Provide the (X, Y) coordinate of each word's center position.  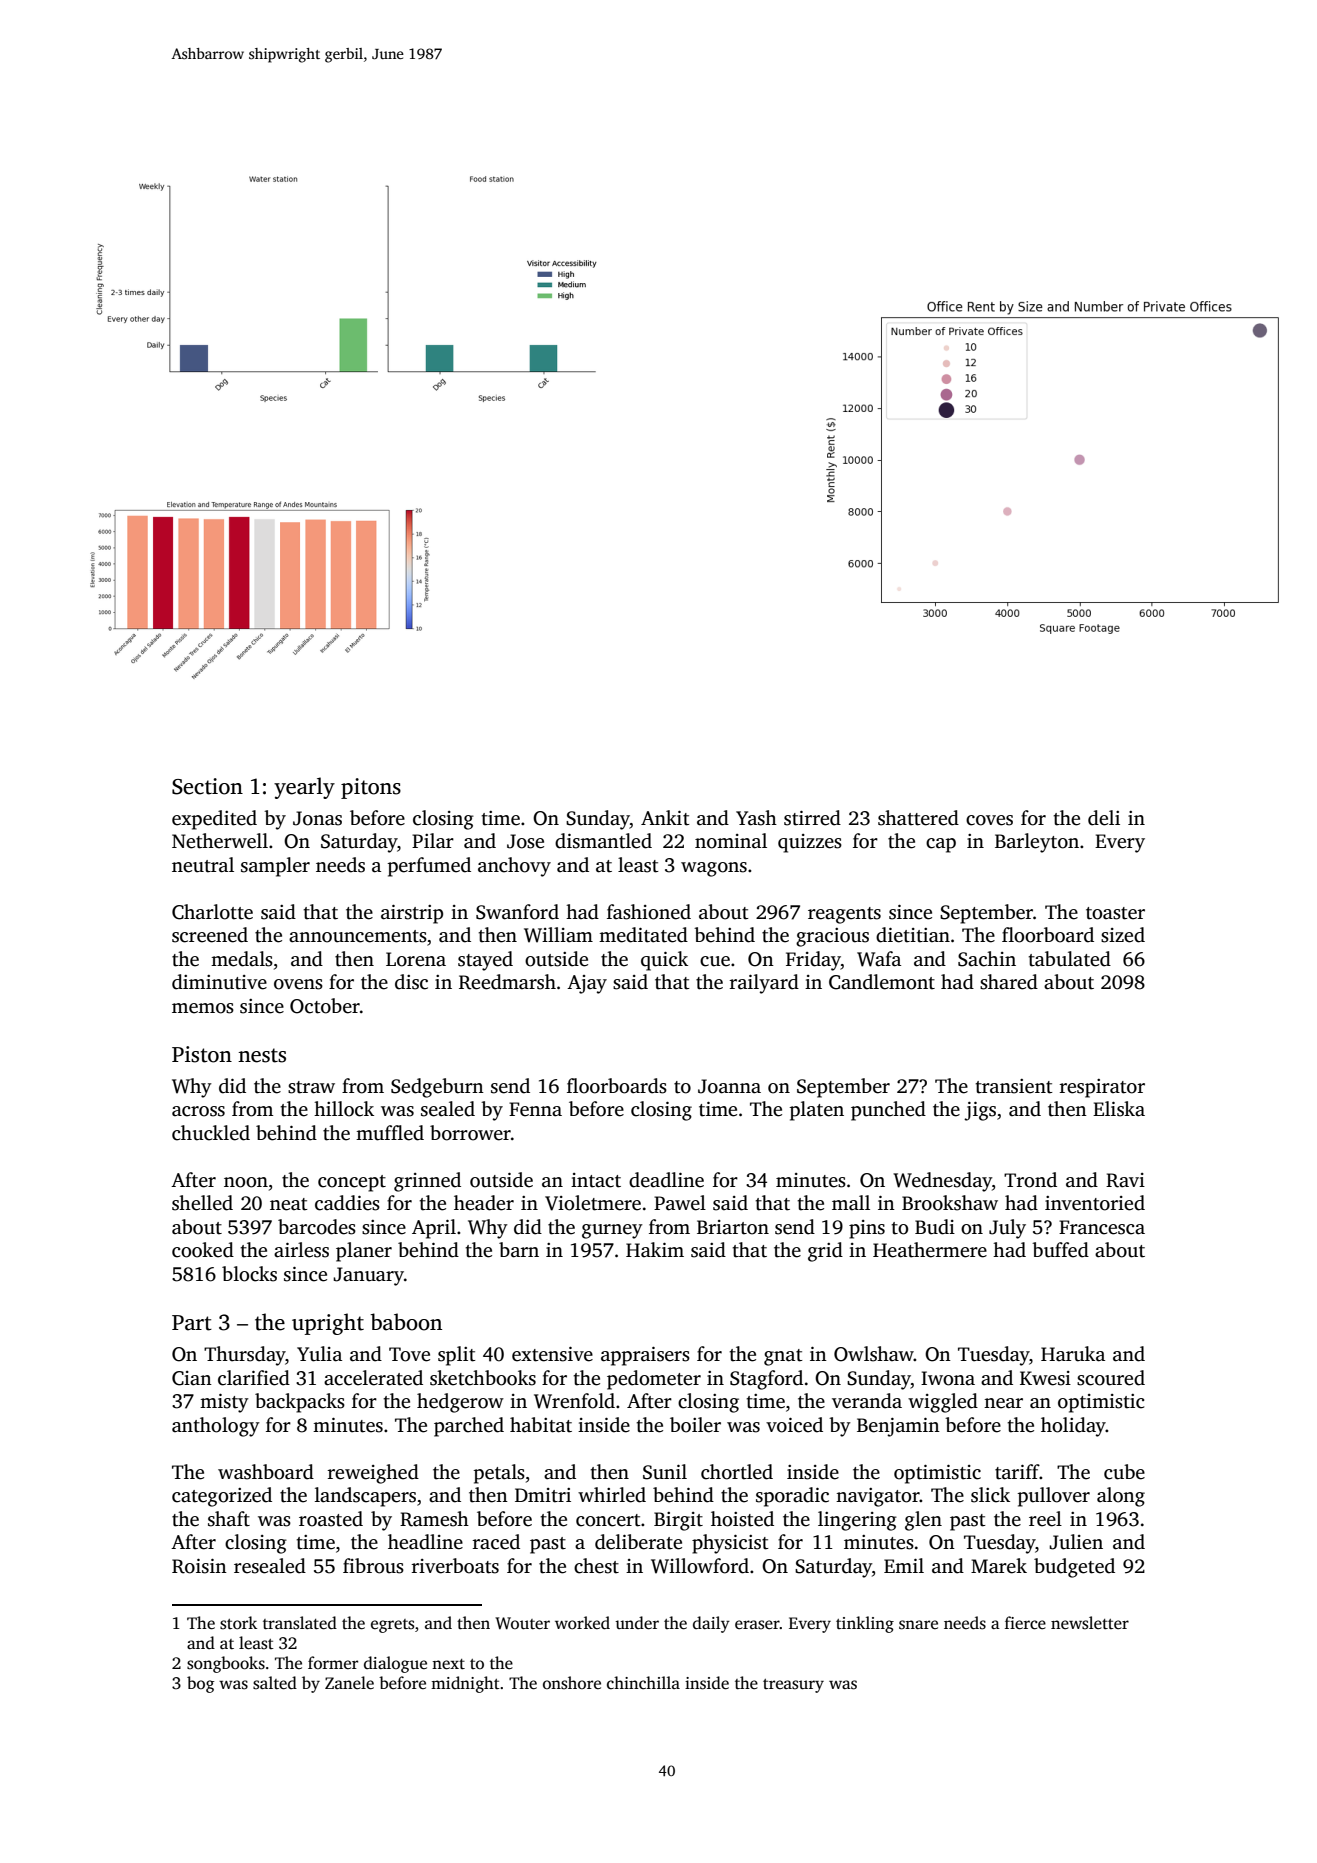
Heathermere (930, 1250)
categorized (222, 1497)
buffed (1060, 1250)
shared (1009, 982)
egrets (392, 1626)
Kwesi (1045, 1378)
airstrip (412, 914)
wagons (714, 869)
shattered (918, 818)
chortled (737, 1472)
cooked (203, 1250)
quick (664, 961)
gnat (783, 1357)
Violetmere (593, 1203)
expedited (214, 820)
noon (246, 1182)
